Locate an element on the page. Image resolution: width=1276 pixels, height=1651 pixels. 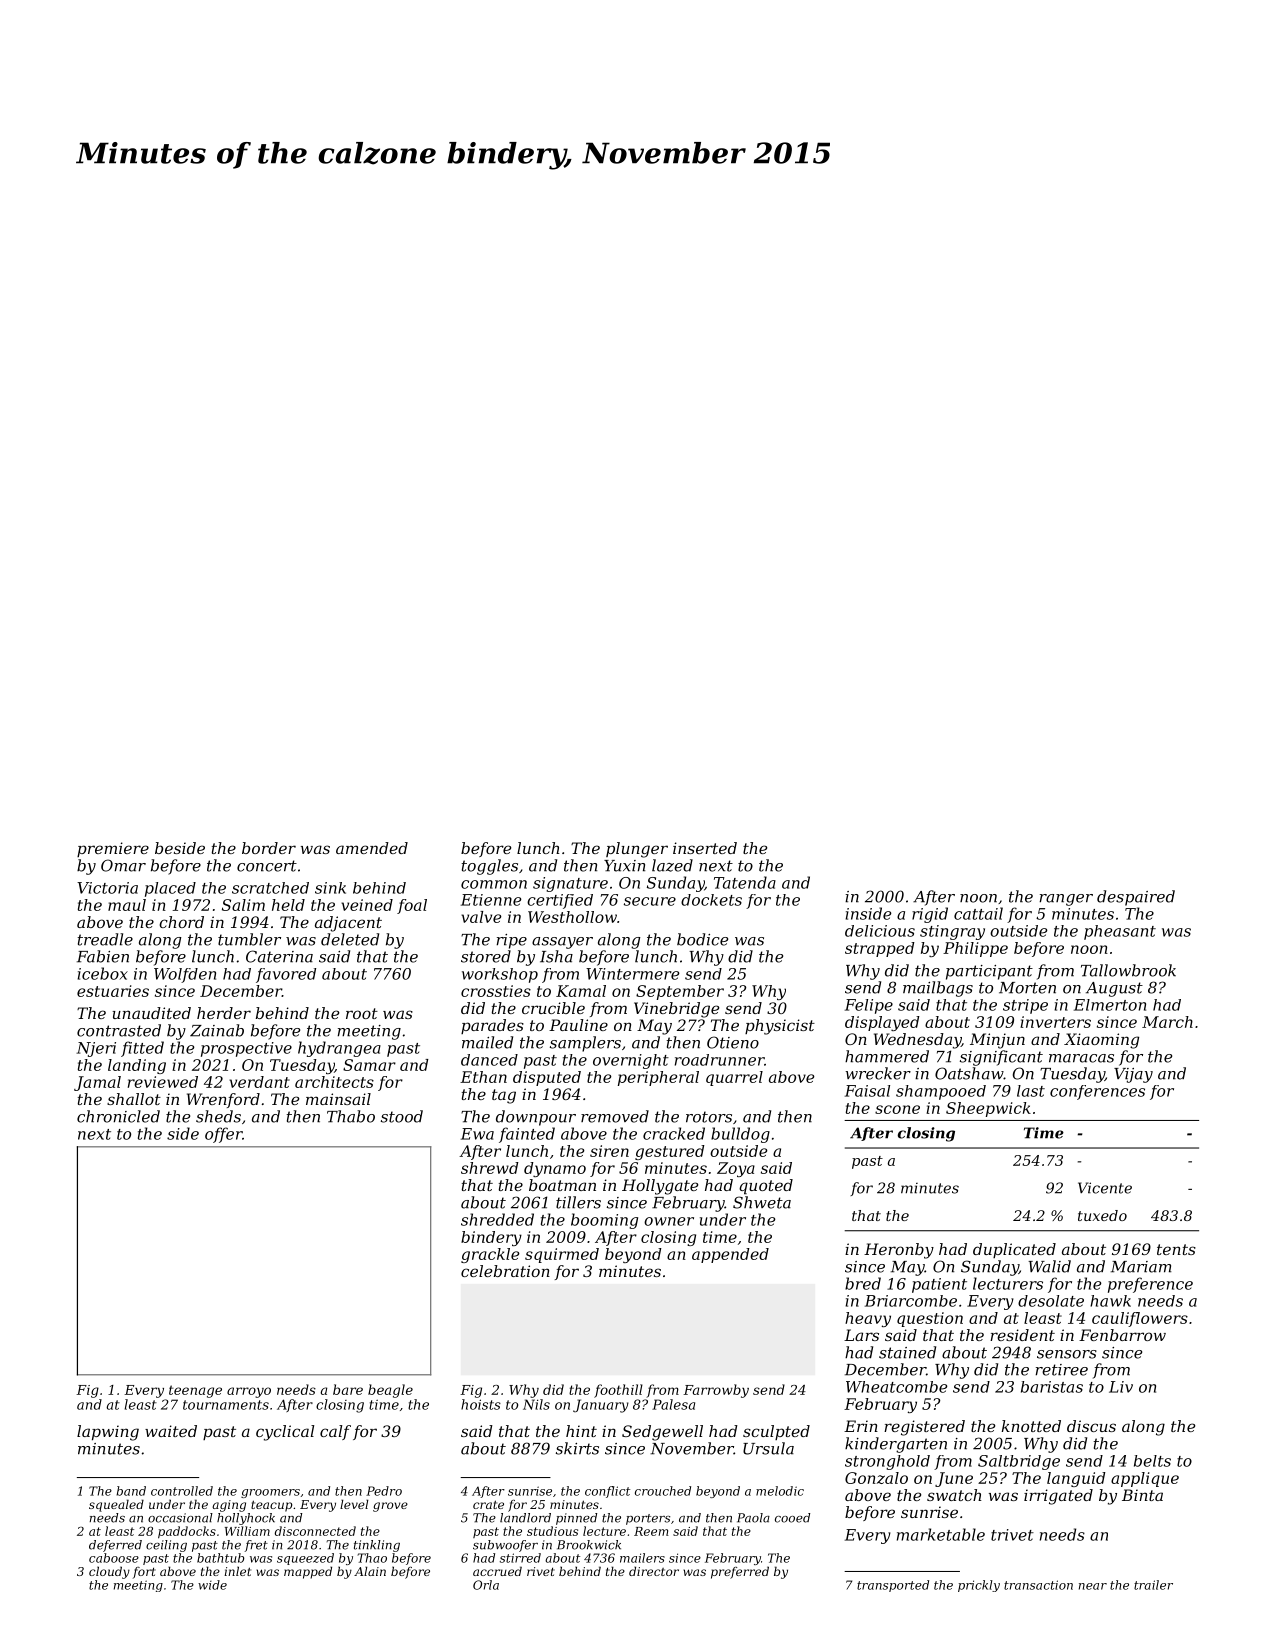
Orla is located at coordinates (486, 1585).
